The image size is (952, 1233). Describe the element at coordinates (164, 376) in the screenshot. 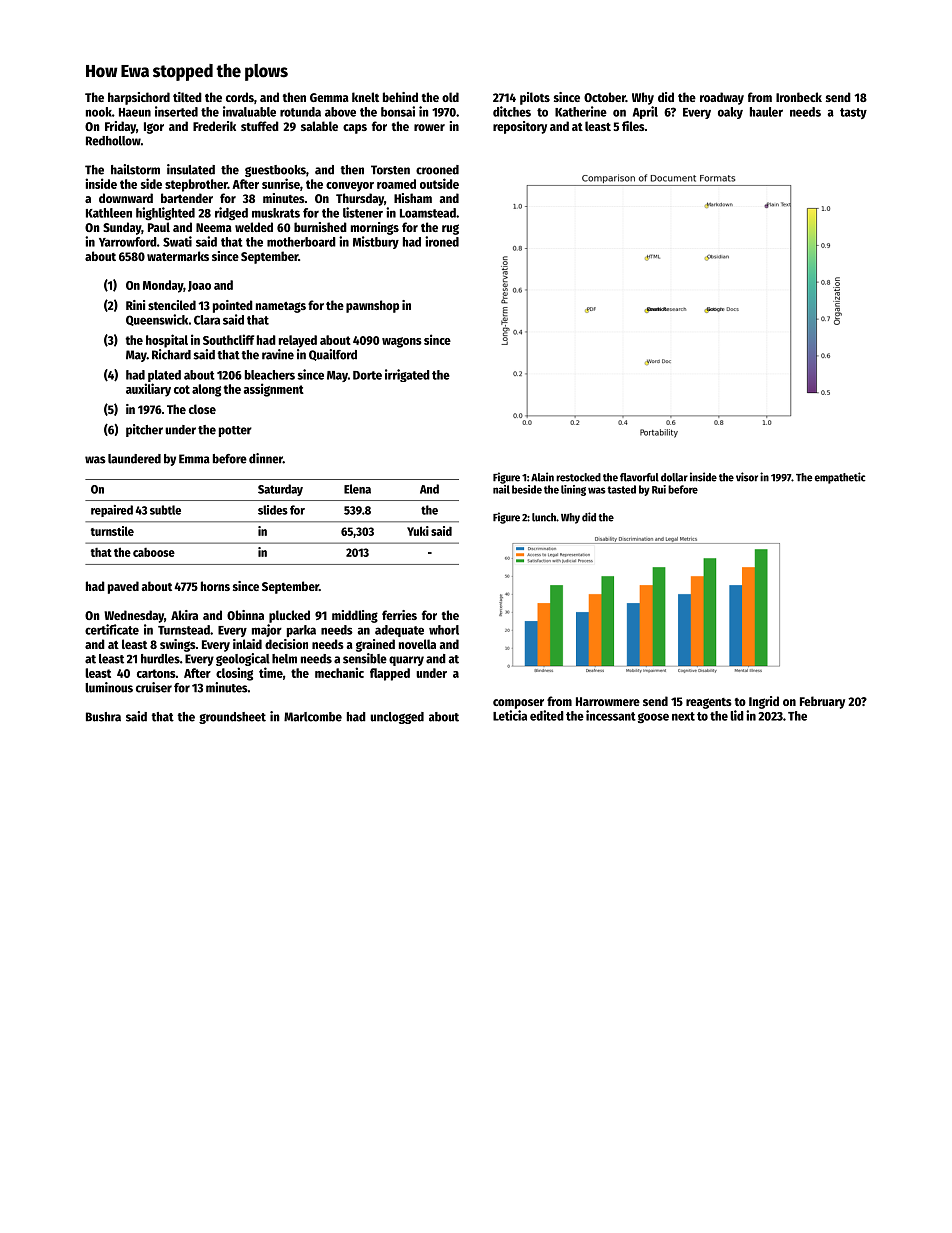

I see `plated` at that location.
